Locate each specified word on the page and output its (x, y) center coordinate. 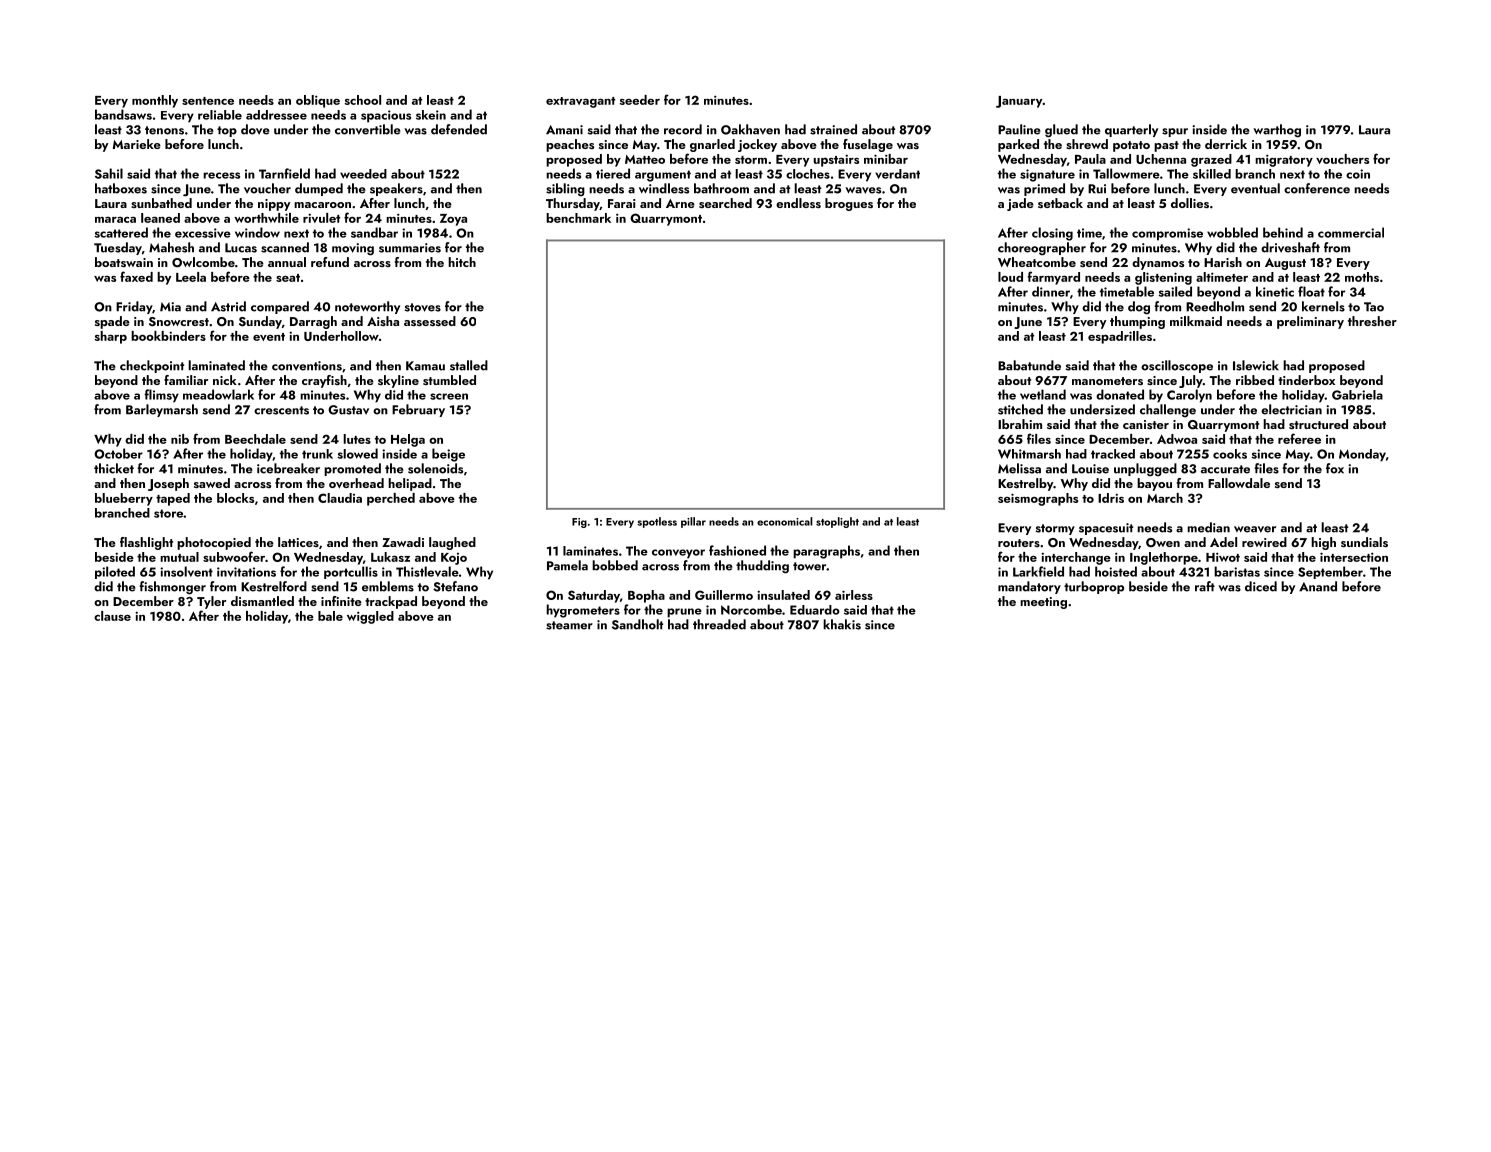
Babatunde (1029, 365)
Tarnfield (284, 173)
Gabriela (1357, 395)
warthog (1277, 131)
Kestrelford (274, 586)
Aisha (383, 321)
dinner (1051, 291)
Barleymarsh (162, 410)
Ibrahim (1020, 424)
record (683, 129)
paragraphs (826, 552)
